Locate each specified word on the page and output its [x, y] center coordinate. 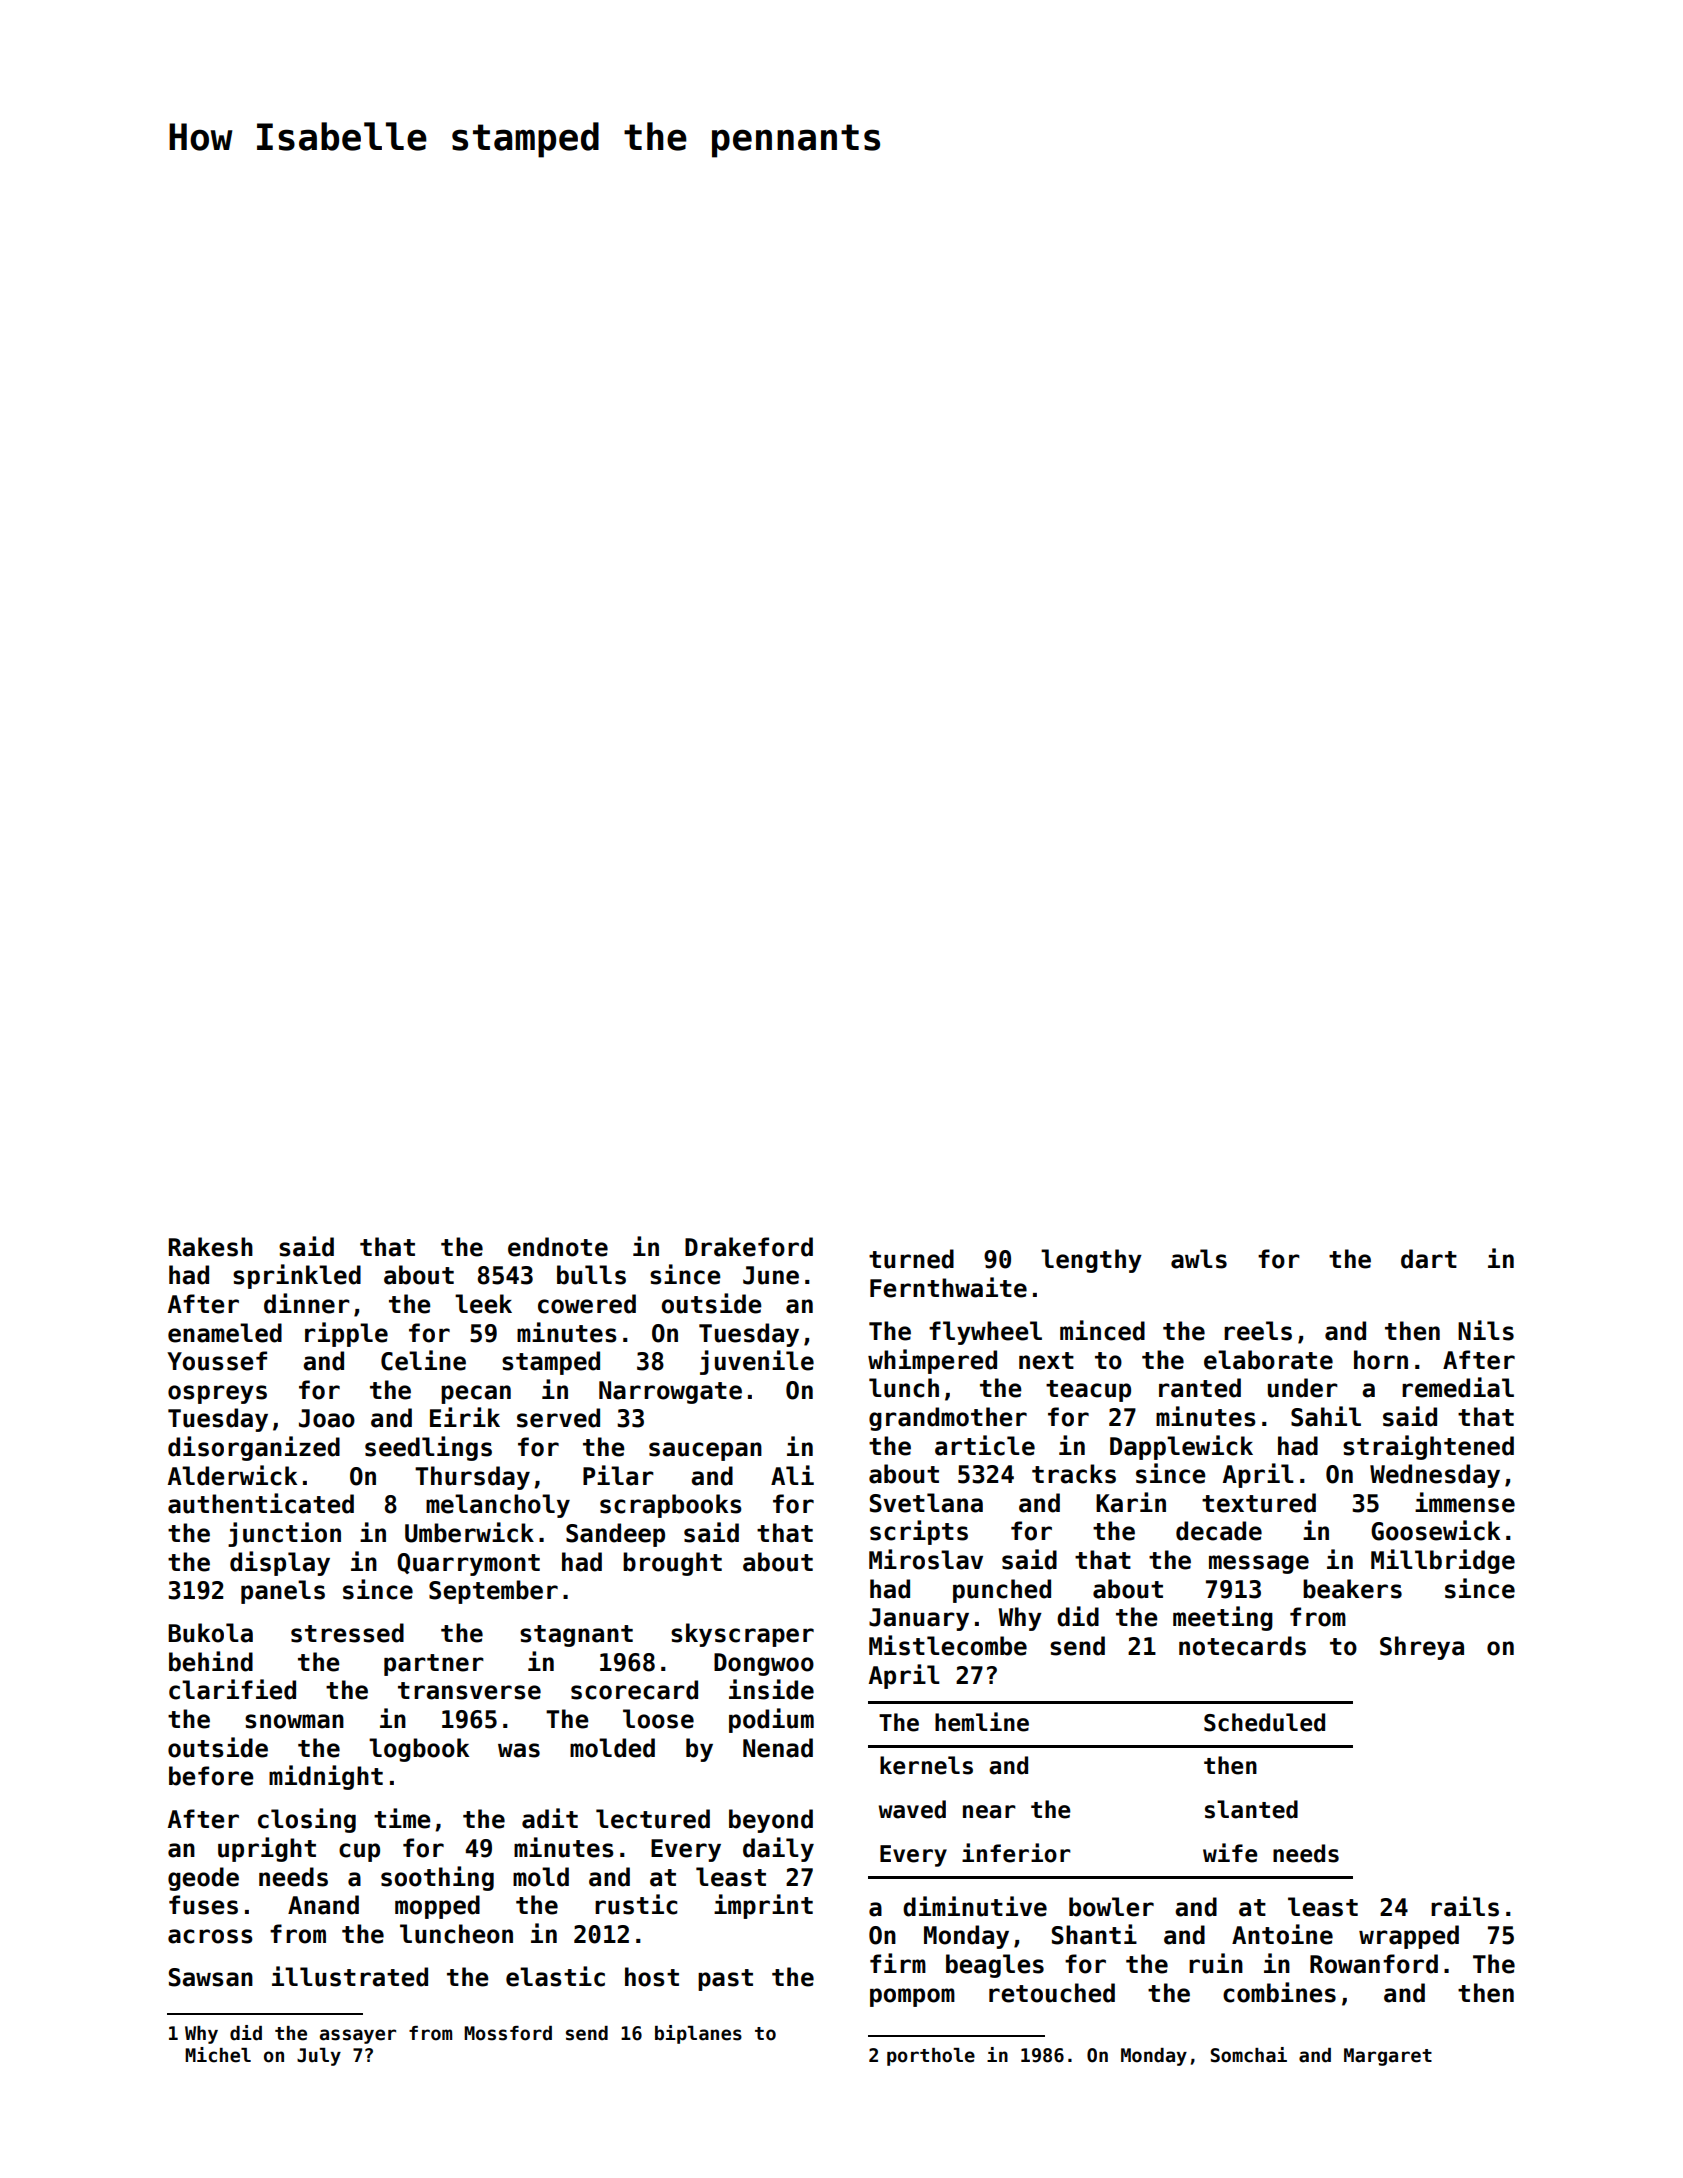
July [319, 2057]
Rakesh [211, 1247]
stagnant [576, 1636]
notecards [1242, 1646]
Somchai [1249, 2055]
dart [1429, 1259]
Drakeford [749, 1247]
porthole [931, 2057]
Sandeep [615, 1535]
